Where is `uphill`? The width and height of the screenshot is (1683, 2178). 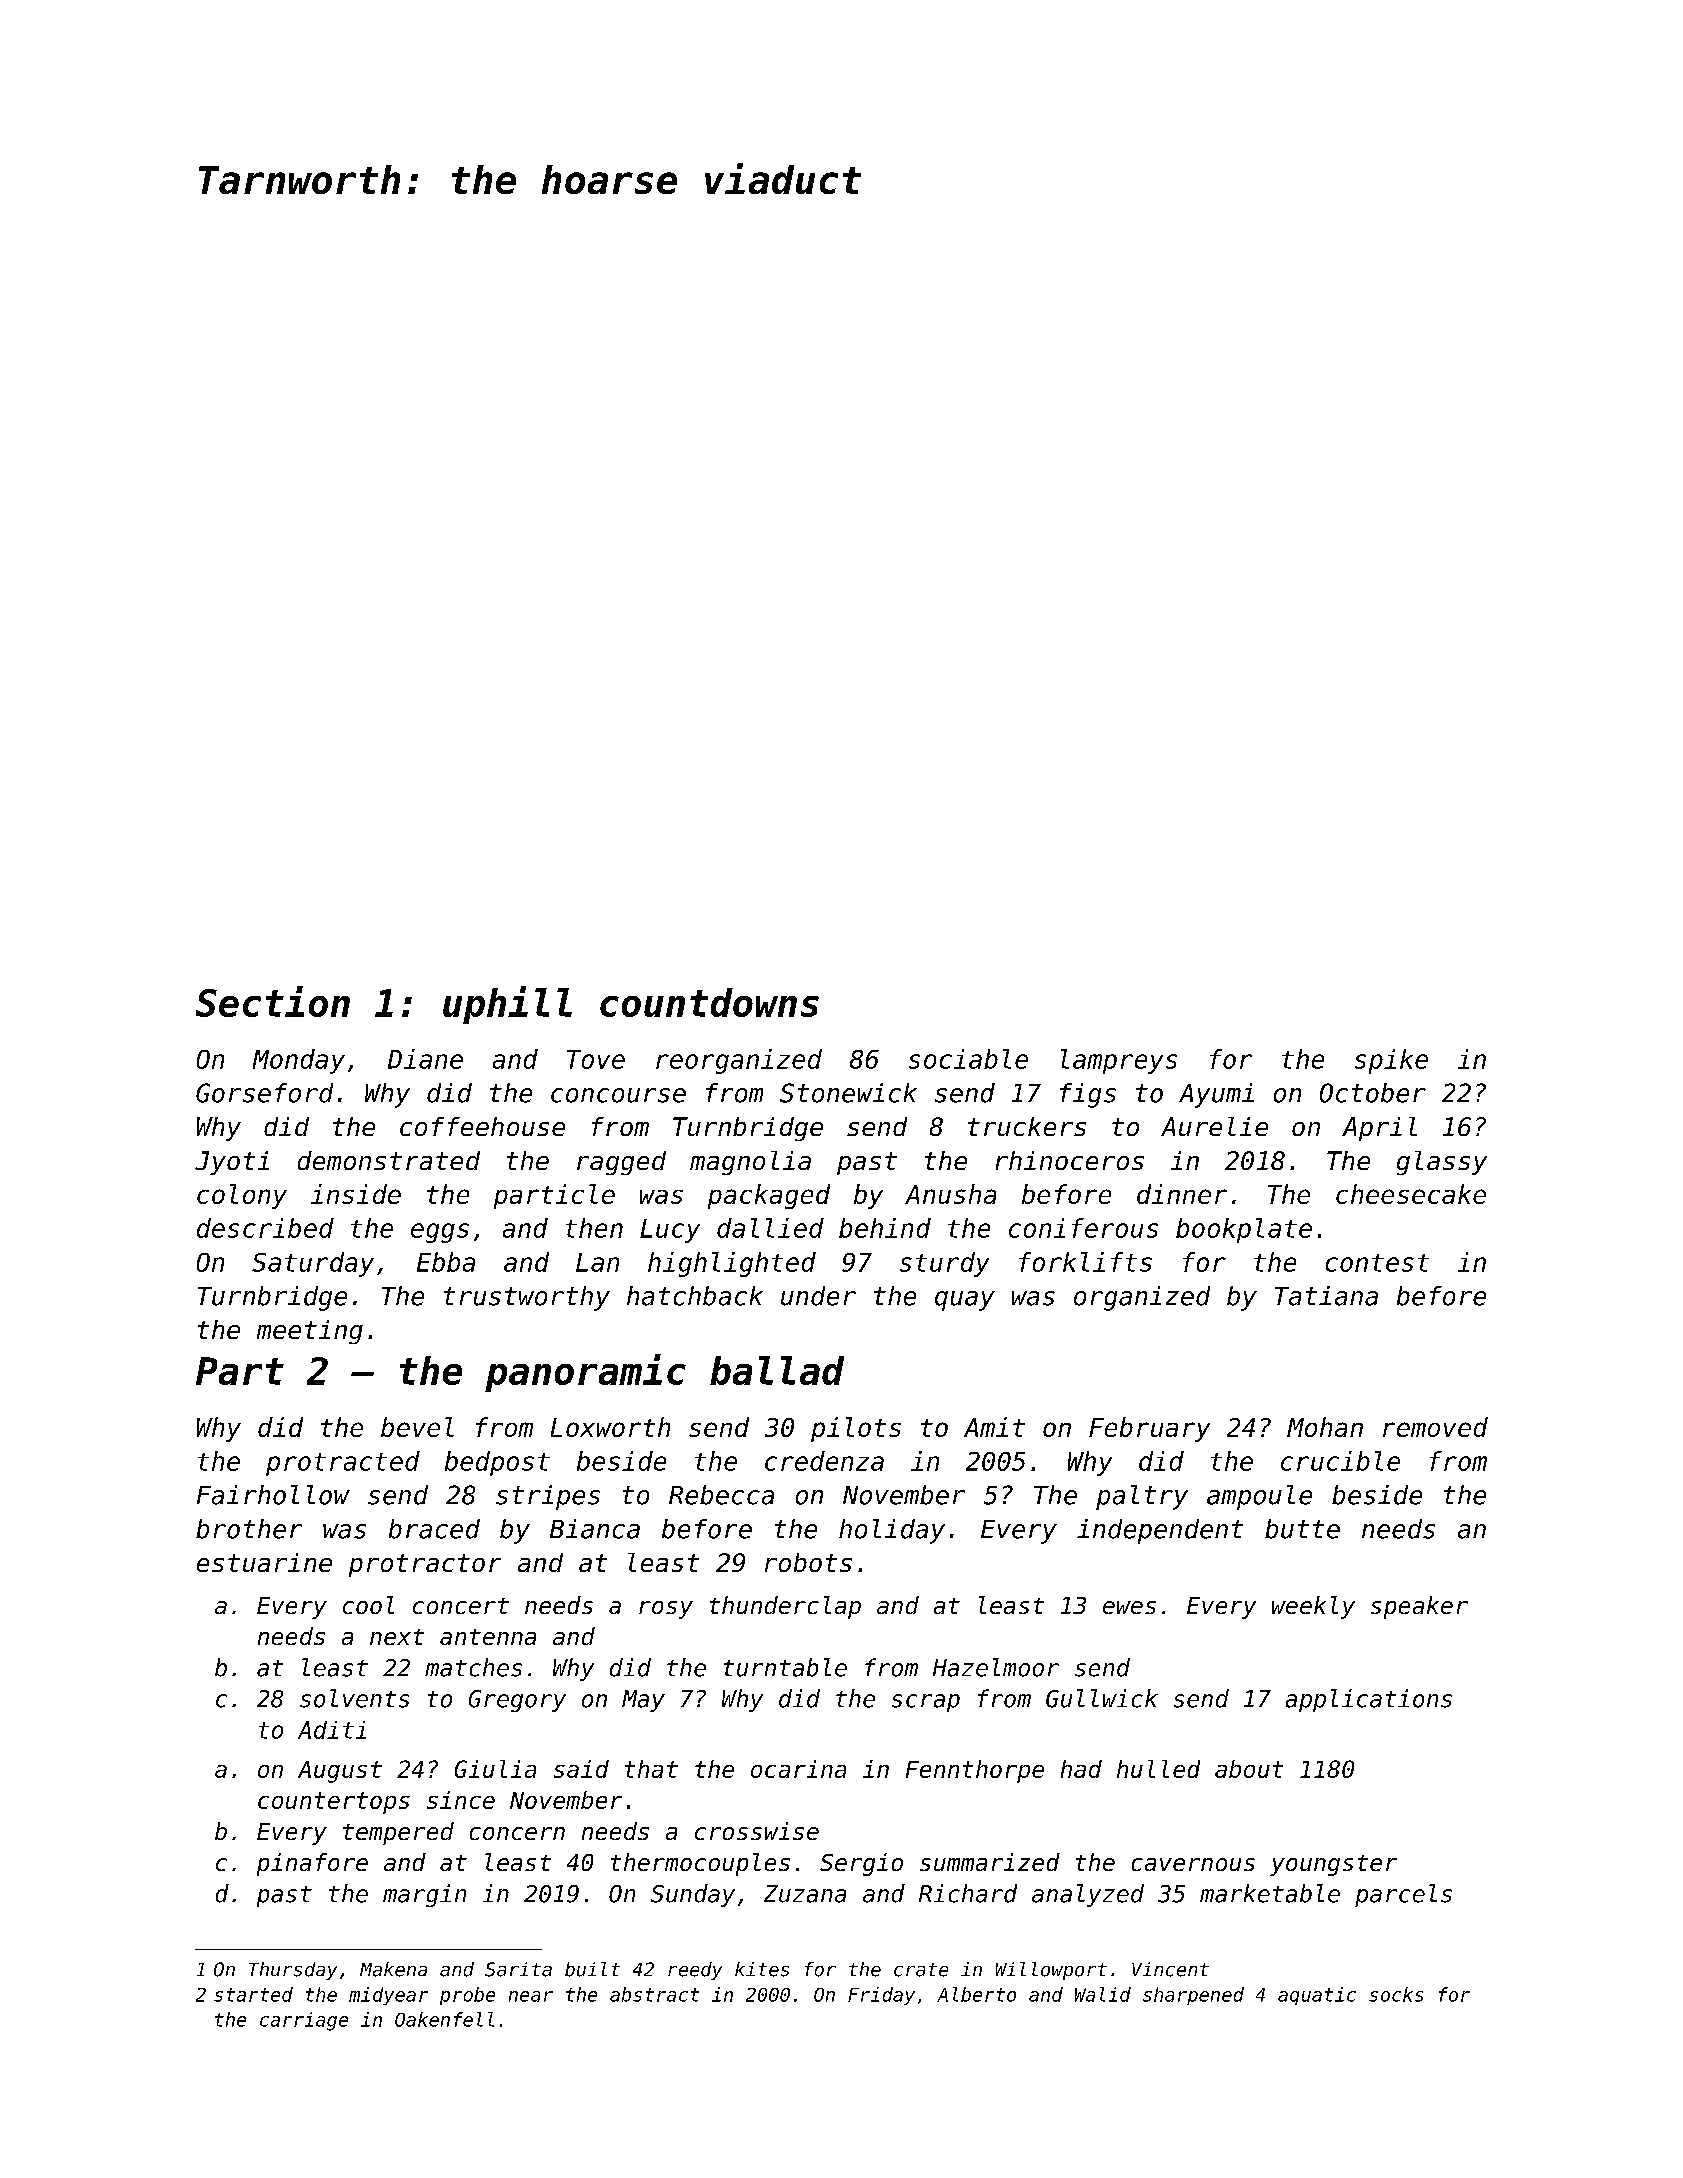 uphill is located at coordinates (507, 1005).
